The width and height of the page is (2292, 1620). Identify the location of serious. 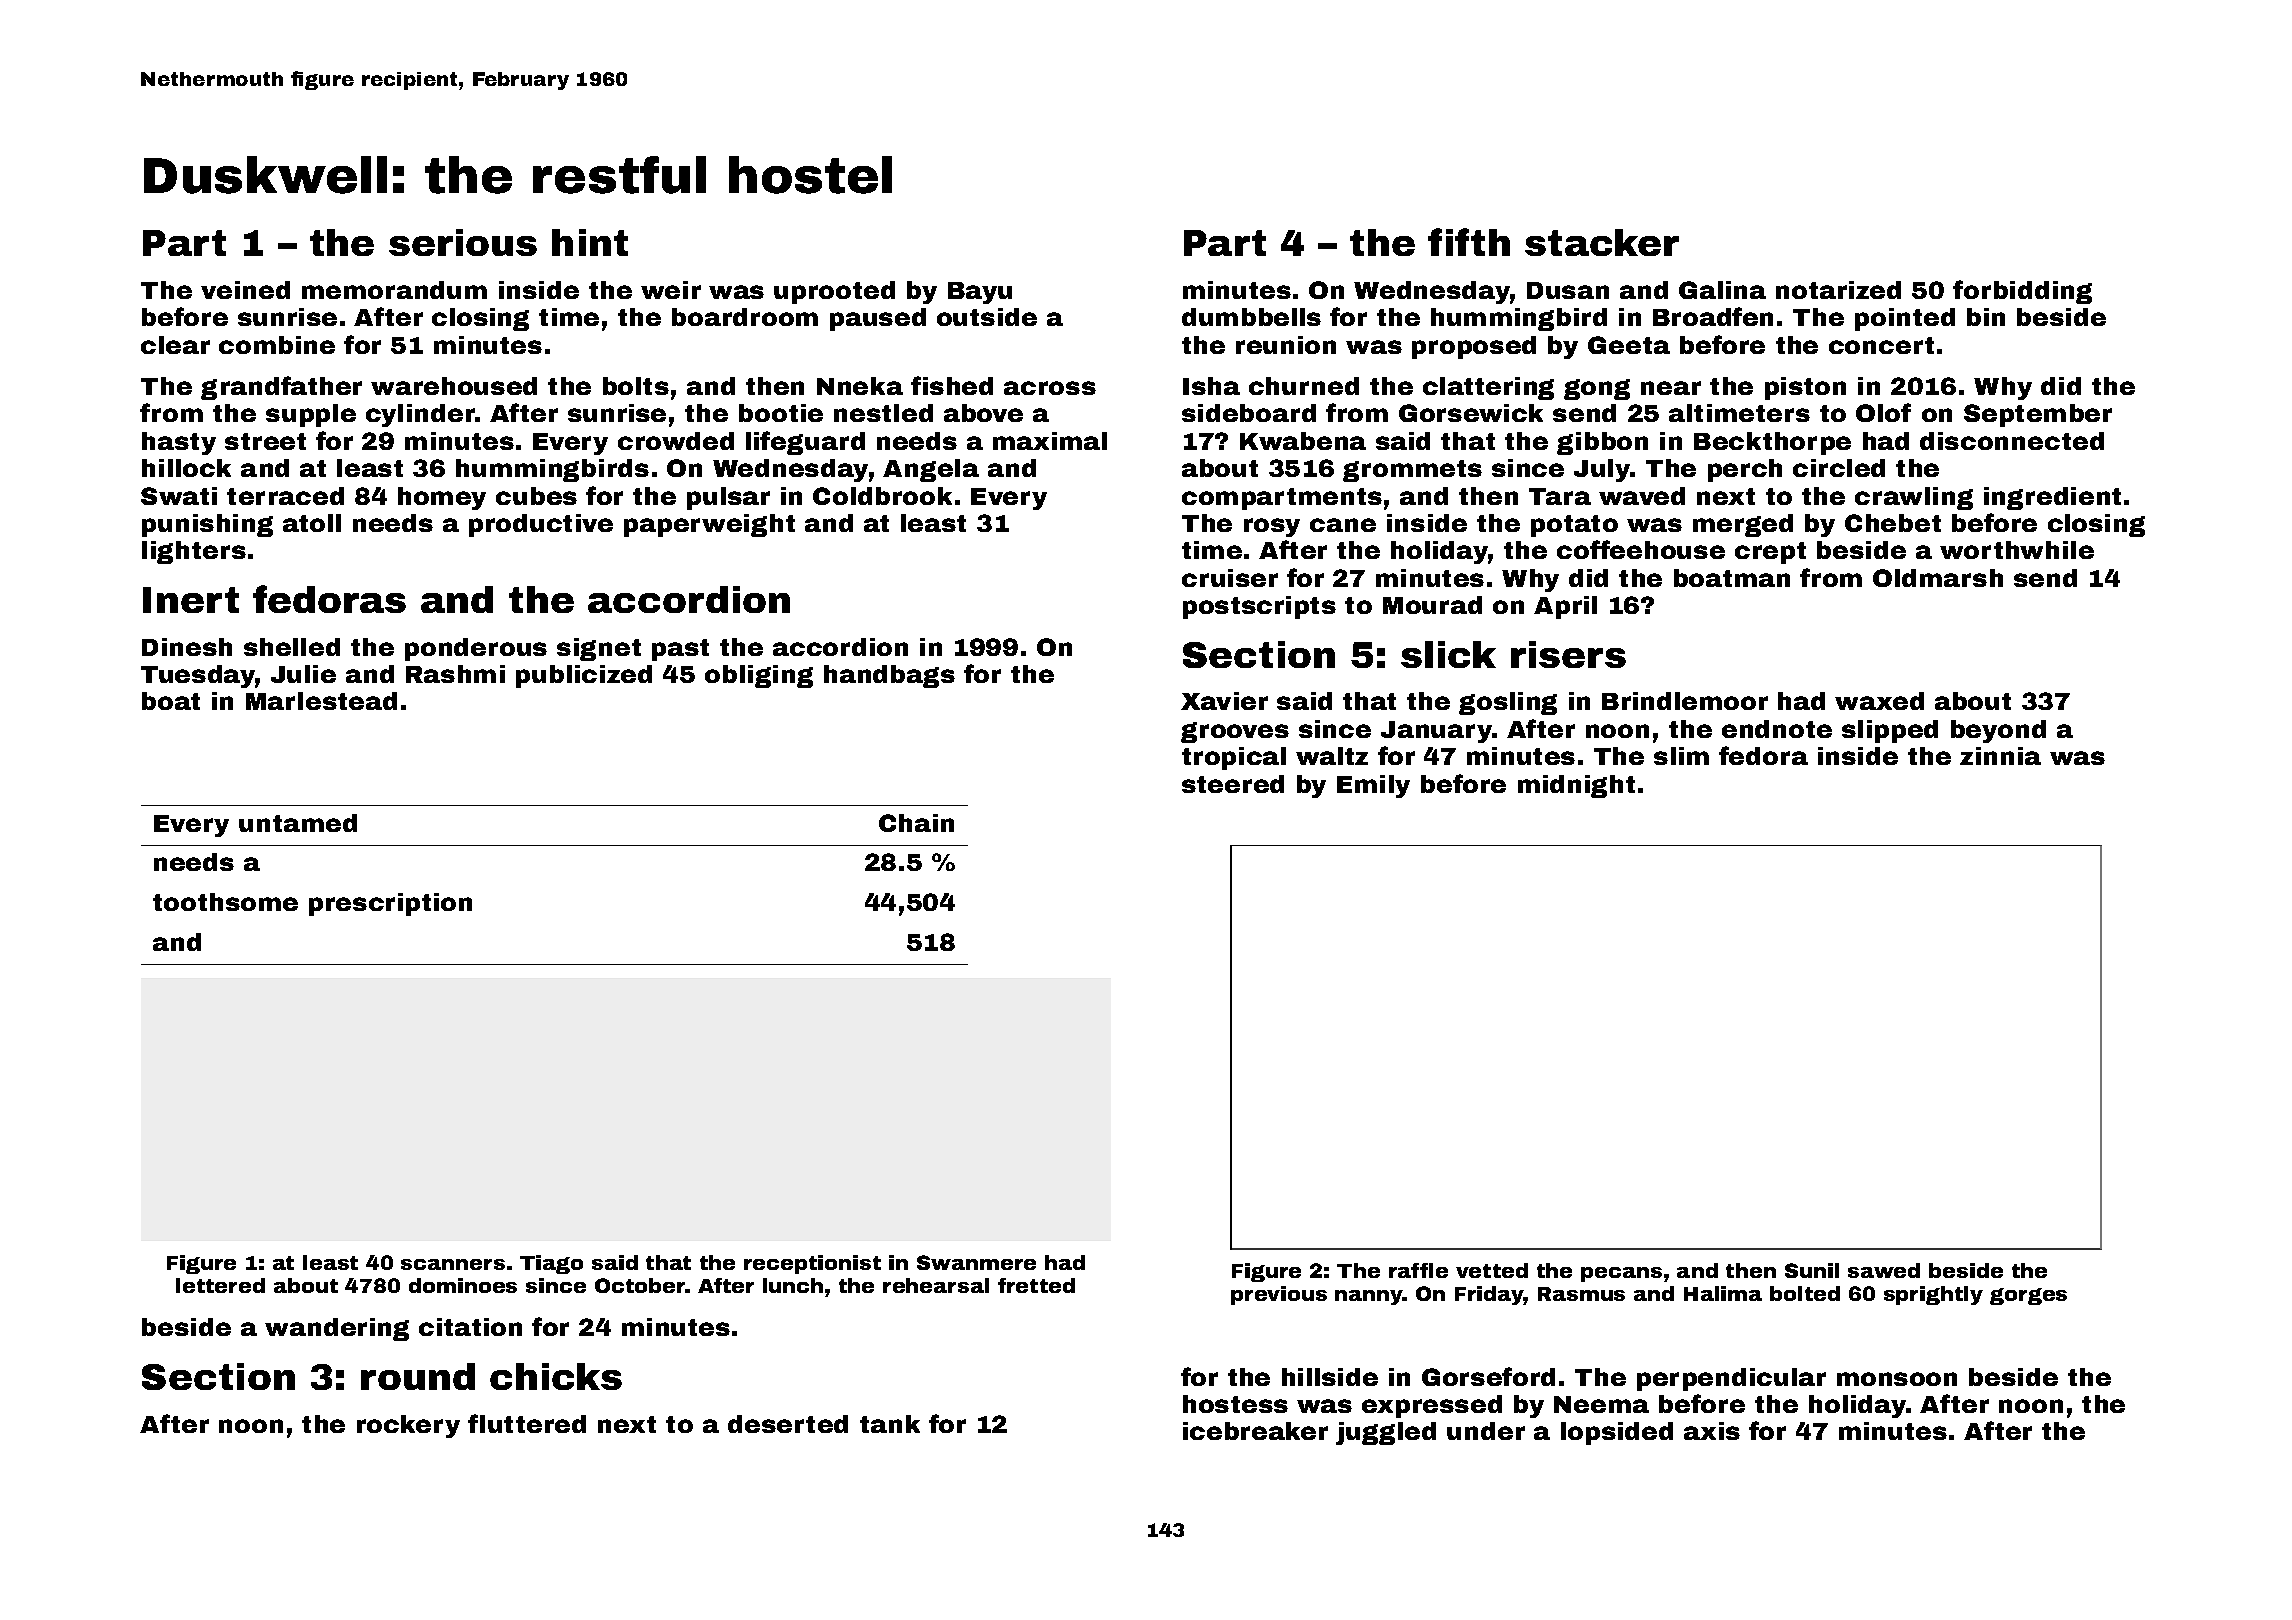
(463, 242).
